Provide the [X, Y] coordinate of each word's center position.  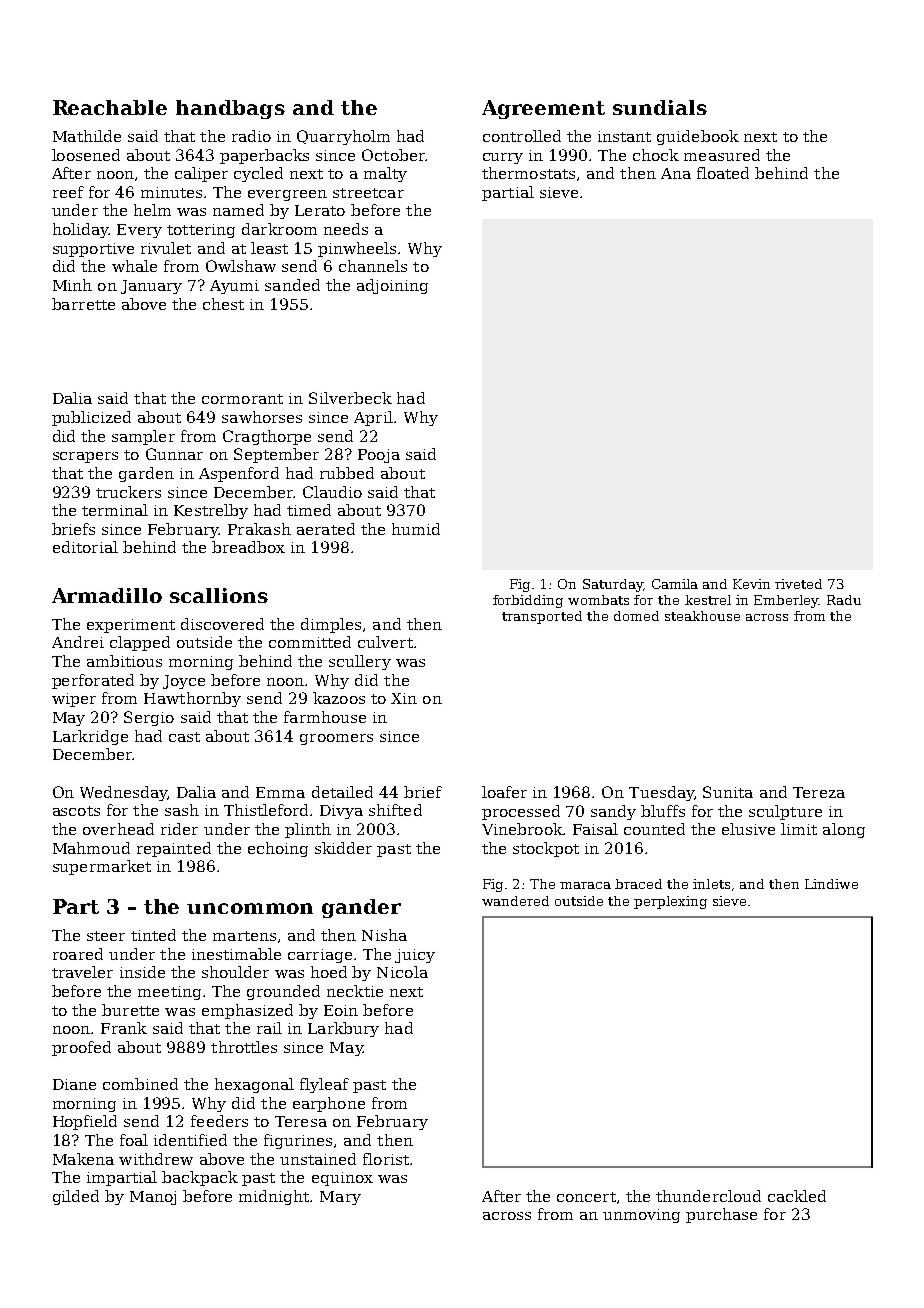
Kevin [751, 584]
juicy [415, 956]
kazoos [339, 698]
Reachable [110, 107]
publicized [91, 418]
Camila [675, 584]
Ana [676, 173]
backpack [200, 1178]
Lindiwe [831, 884]
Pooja [379, 456]
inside [142, 972]
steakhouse [702, 616]
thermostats [528, 173]
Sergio [149, 718]
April [373, 418]
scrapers [85, 457]
